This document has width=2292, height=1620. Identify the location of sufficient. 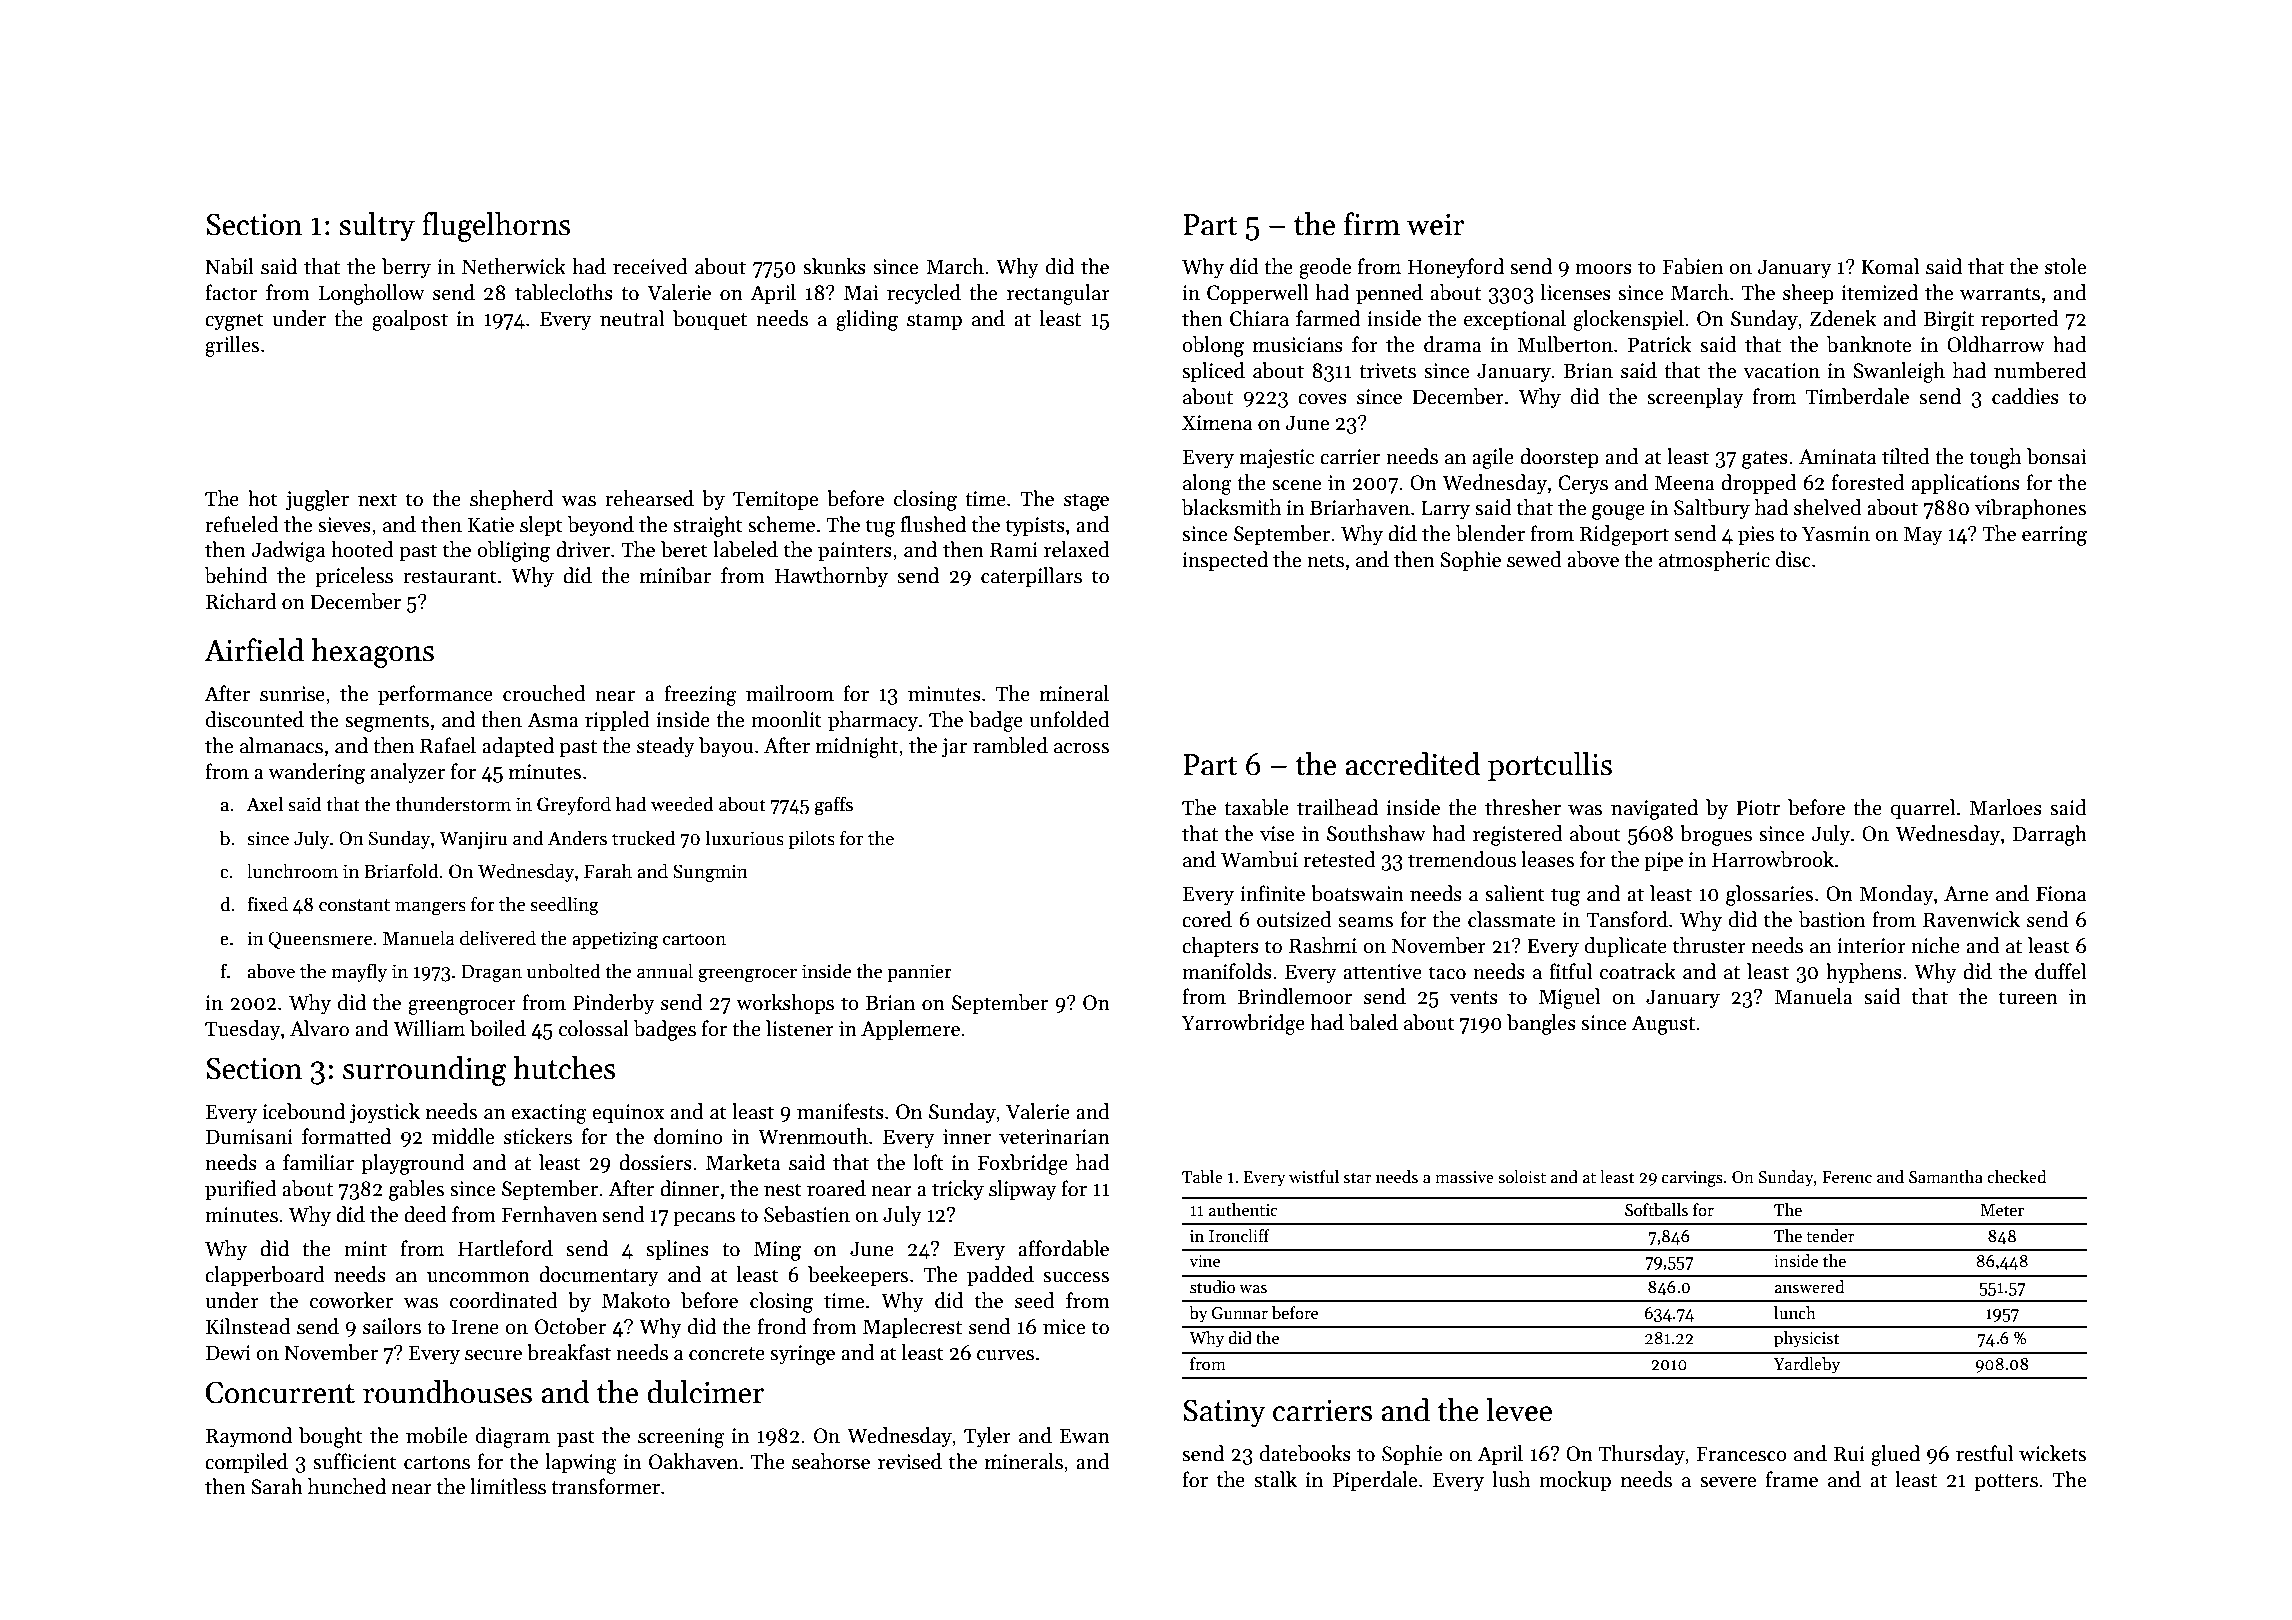
(355, 1461).
